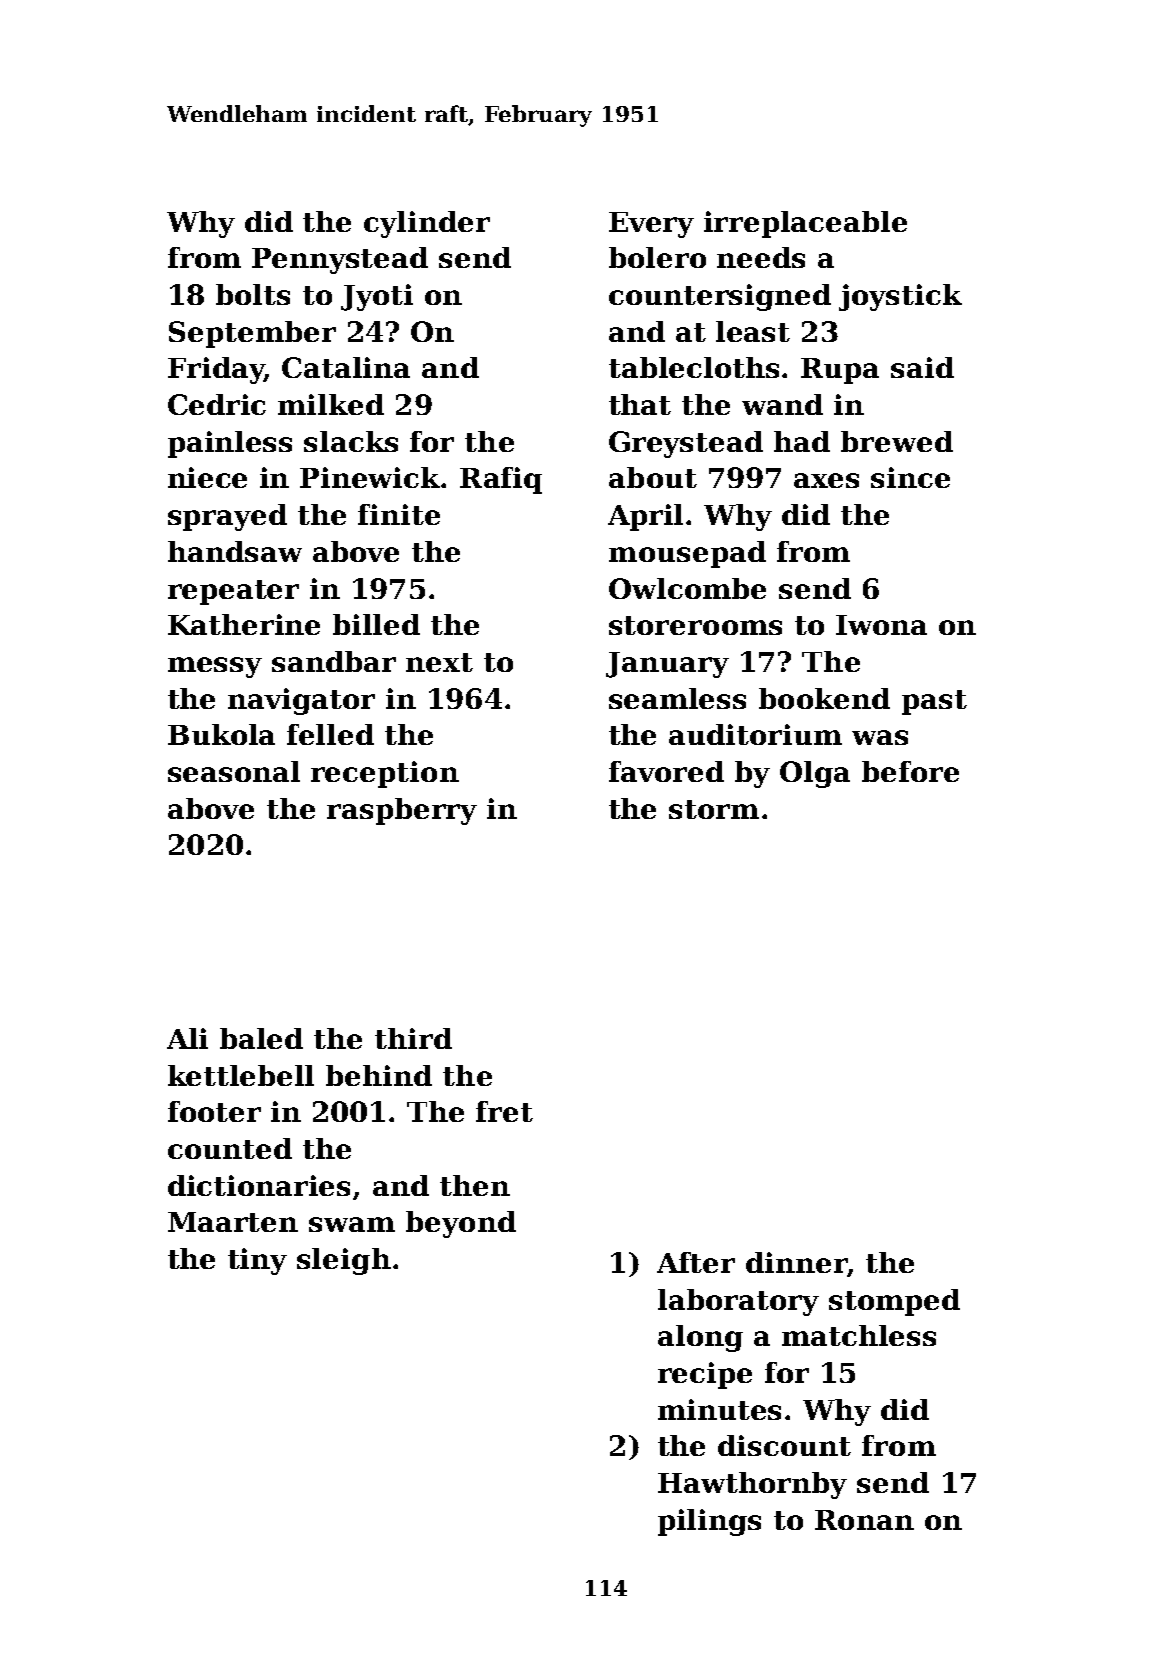 Image resolution: width=1165 pixels, height=1654 pixels. What do you see at coordinates (501, 480) in the screenshot?
I see `Rafiq` at bounding box center [501, 480].
